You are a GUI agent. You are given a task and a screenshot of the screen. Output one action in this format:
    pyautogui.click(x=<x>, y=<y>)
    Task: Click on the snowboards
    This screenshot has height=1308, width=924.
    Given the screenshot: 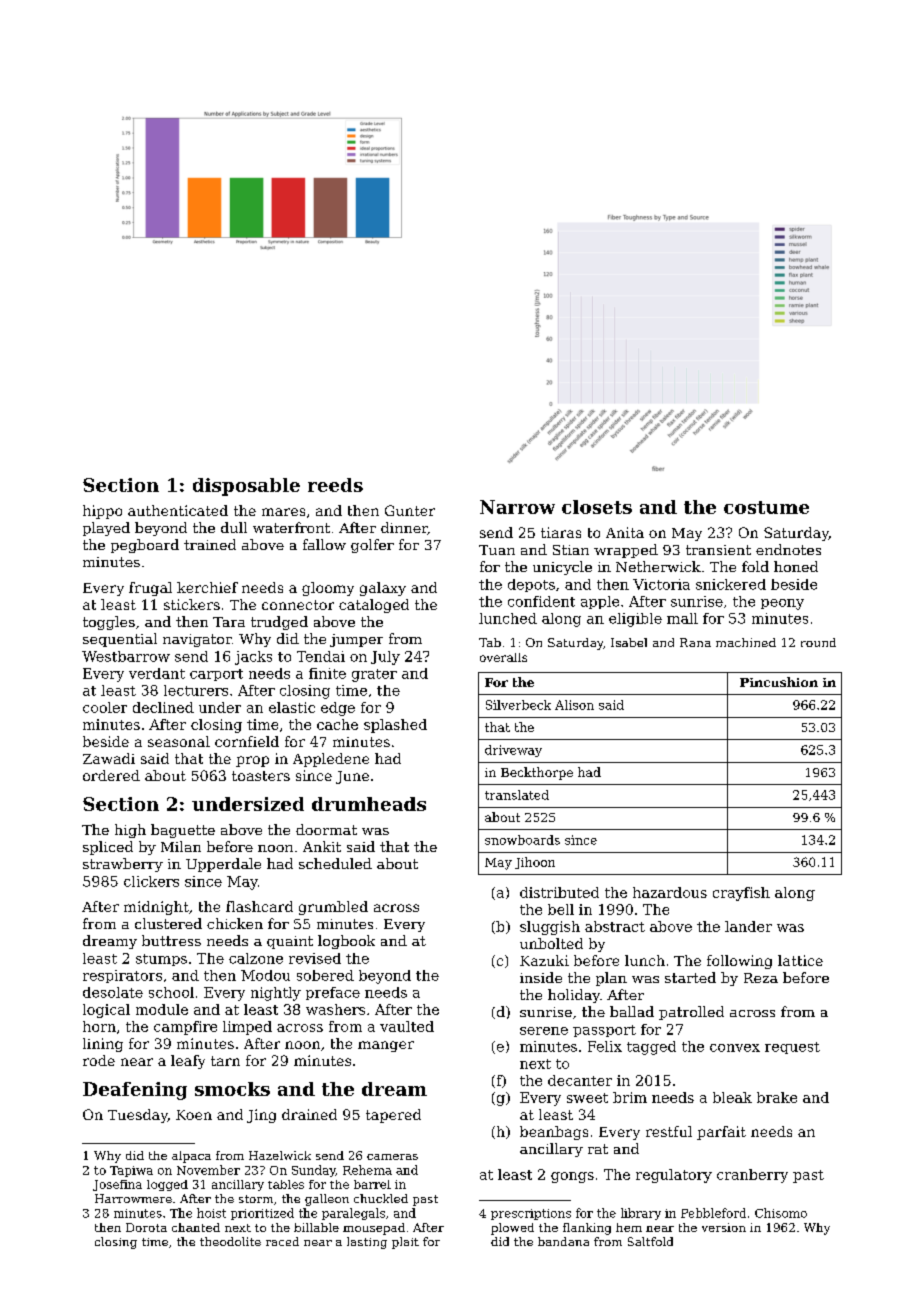 What is the action you would take?
    pyautogui.click(x=522, y=840)
